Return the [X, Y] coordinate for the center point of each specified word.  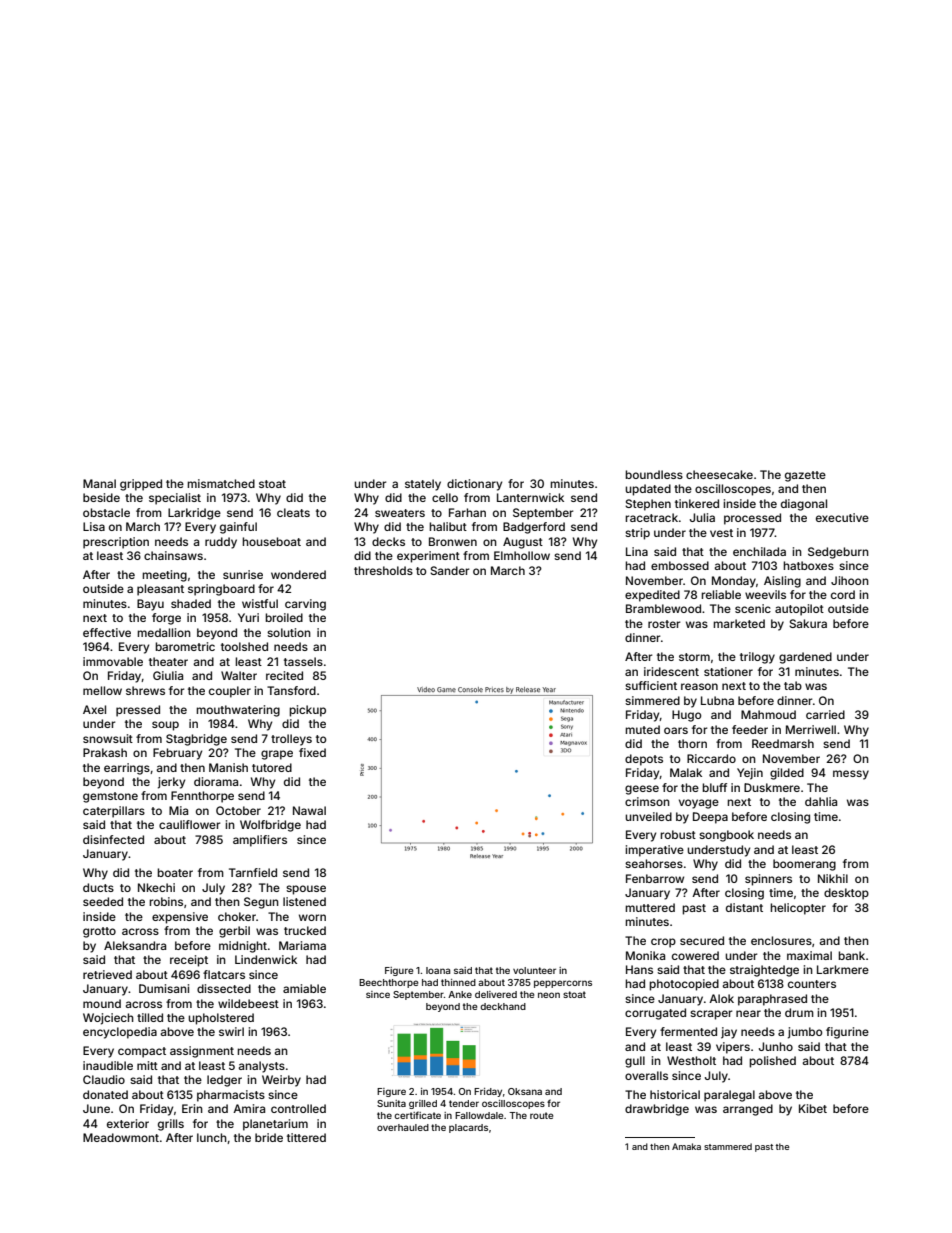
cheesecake [719, 474]
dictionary [474, 485]
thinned [458, 982]
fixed [312, 752]
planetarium [275, 1125]
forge [166, 619]
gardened [805, 658]
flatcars [224, 974]
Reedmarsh [783, 743]
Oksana [525, 1091]
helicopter [798, 909]
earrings [127, 769]
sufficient [651, 685]
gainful [238, 528]
